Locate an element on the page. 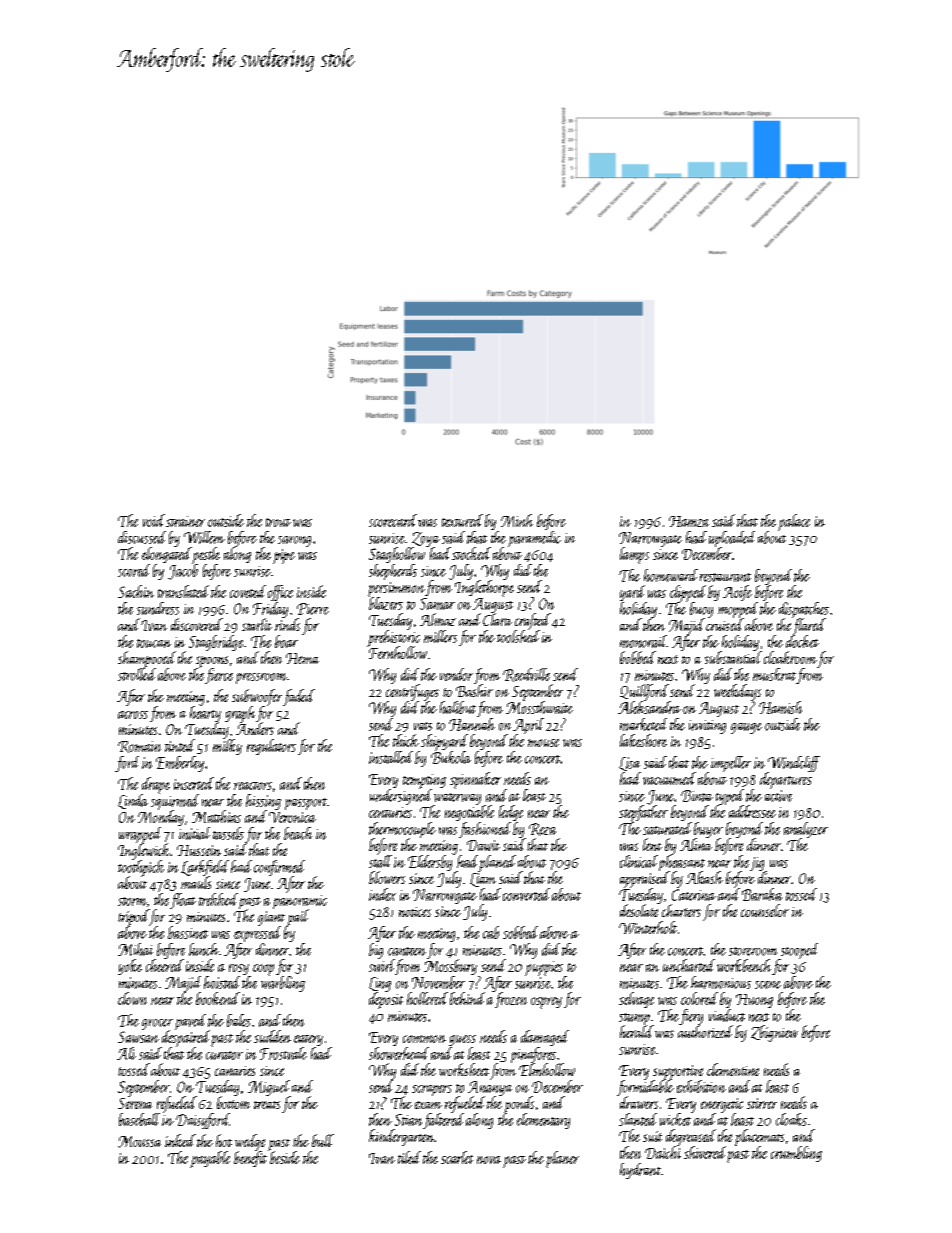  tassels is located at coordinates (228, 833).
